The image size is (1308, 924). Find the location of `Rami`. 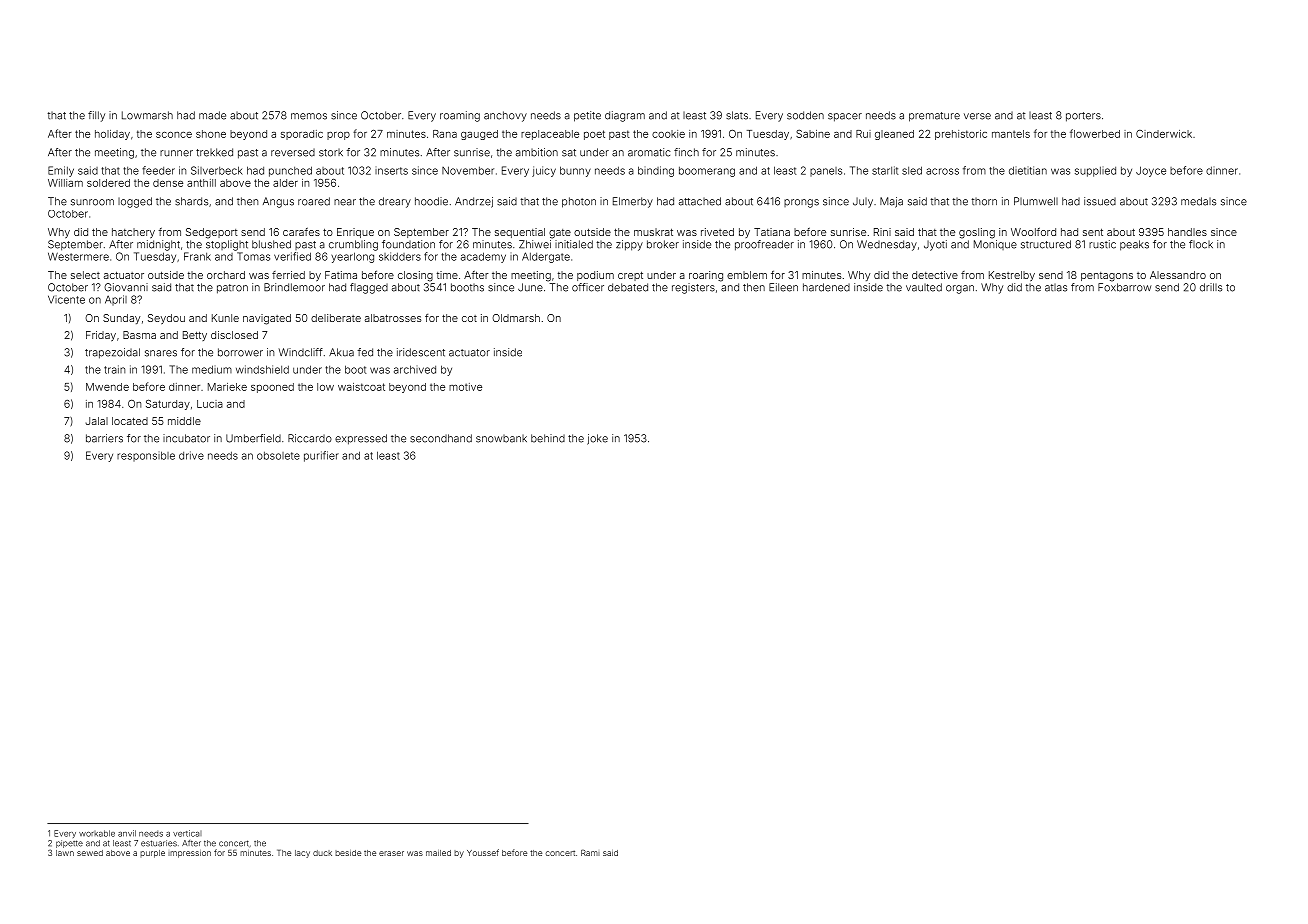

Rami is located at coordinates (590, 853).
